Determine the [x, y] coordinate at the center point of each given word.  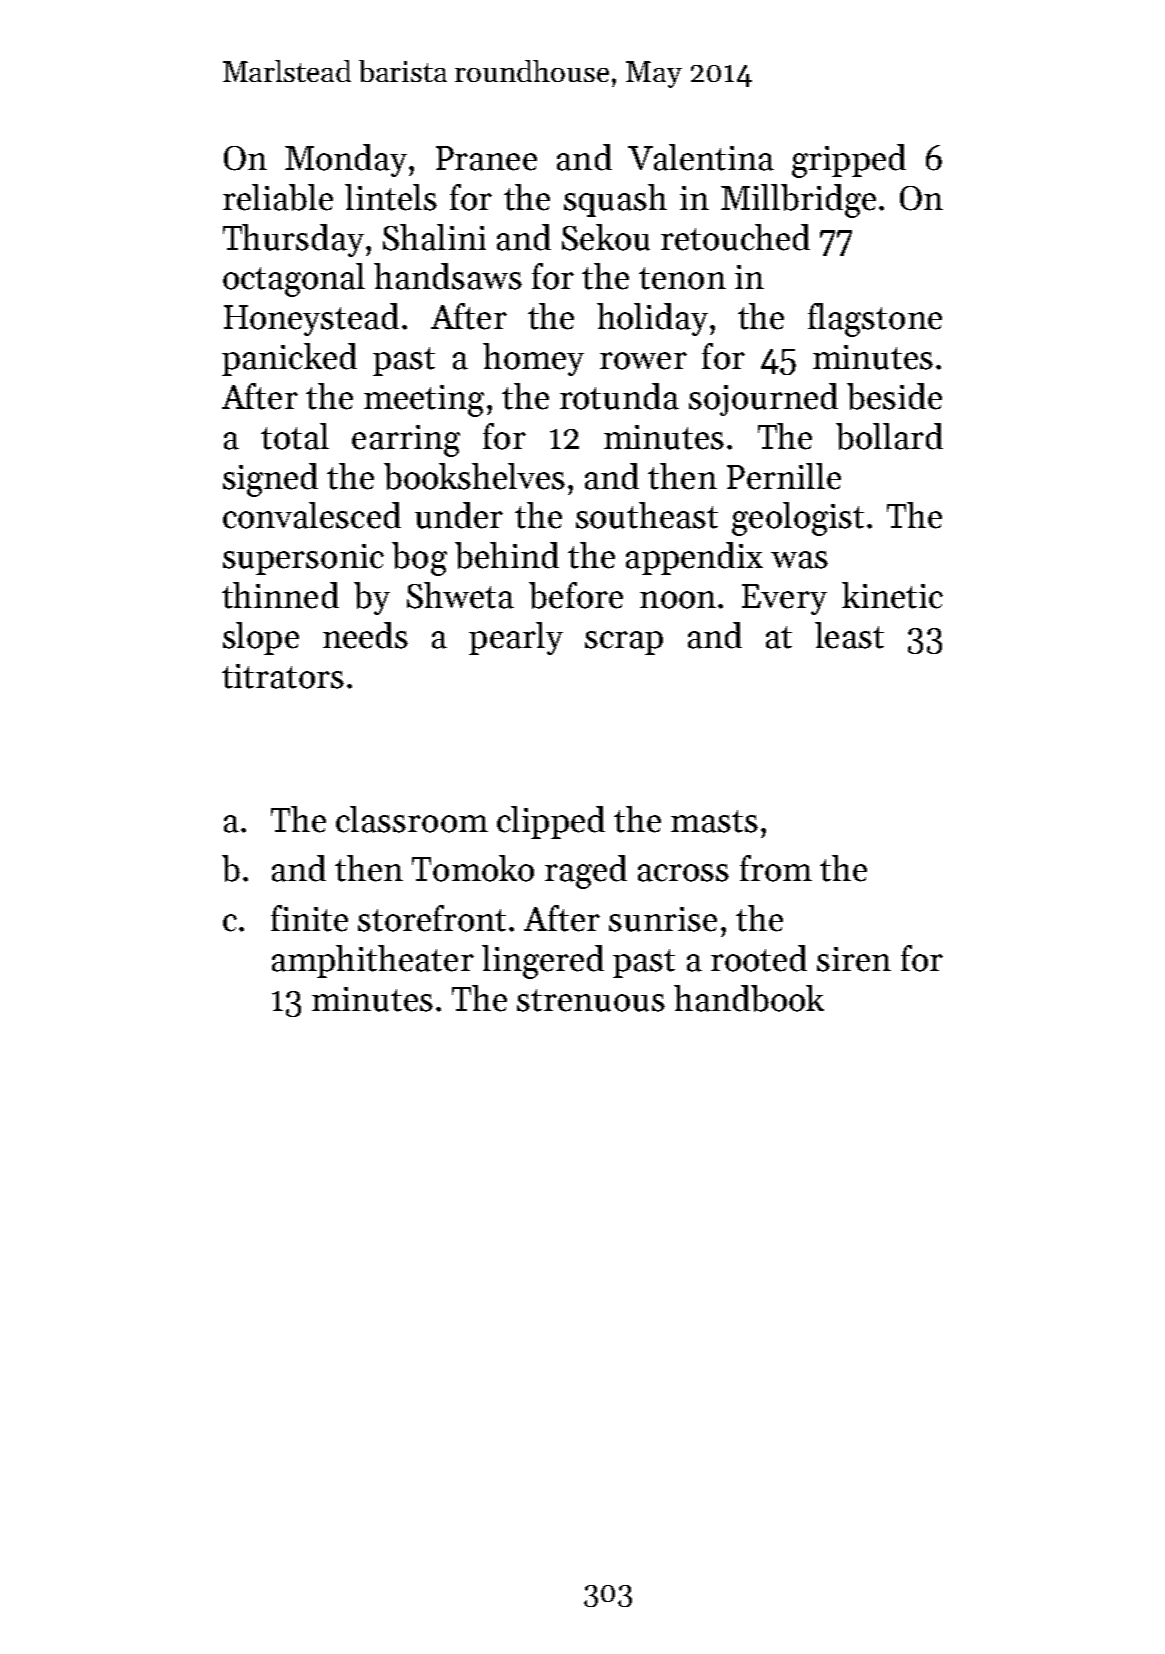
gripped [849, 161]
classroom [412, 819]
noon [678, 600]
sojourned [763, 399]
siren [854, 959]
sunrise [663, 919]
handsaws [448, 276]
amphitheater [373, 961]
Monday [346, 160]
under [459, 515]
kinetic [892, 595]
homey [533, 359]
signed [270, 480]
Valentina [701, 157]
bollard [889, 436]
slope [261, 638]
